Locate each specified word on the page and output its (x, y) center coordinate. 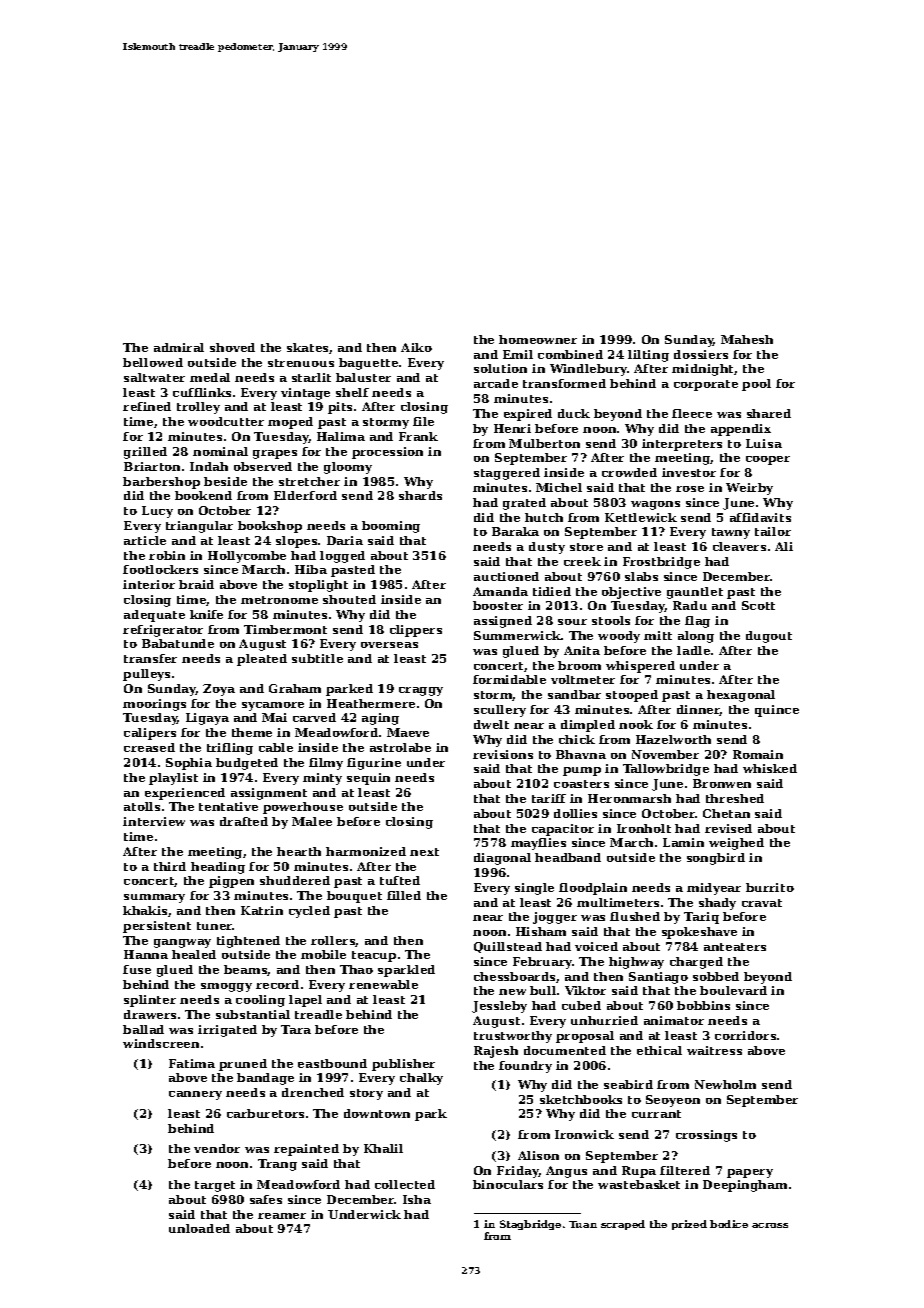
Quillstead (508, 947)
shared (769, 413)
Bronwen (722, 783)
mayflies (538, 844)
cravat (762, 903)
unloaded (199, 1228)
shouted (349, 599)
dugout (769, 637)
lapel (305, 1001)
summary (154, 898)
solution (500, 368)
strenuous (301, 363)
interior (149, 584)
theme (252, 732)
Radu (690, 605)
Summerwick (518, 635)
